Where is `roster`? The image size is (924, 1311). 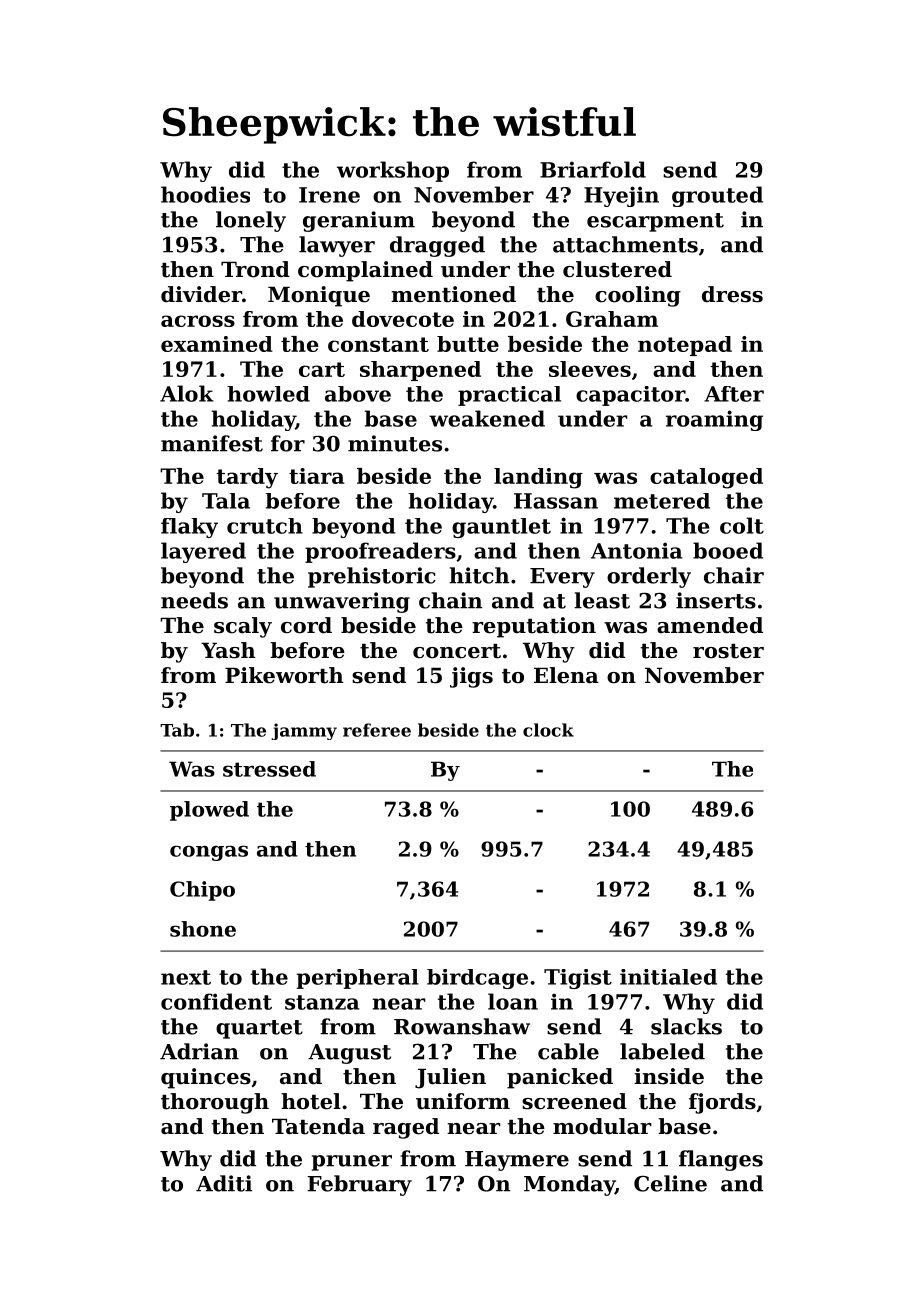 roster is located at coordinates (728, 651).
